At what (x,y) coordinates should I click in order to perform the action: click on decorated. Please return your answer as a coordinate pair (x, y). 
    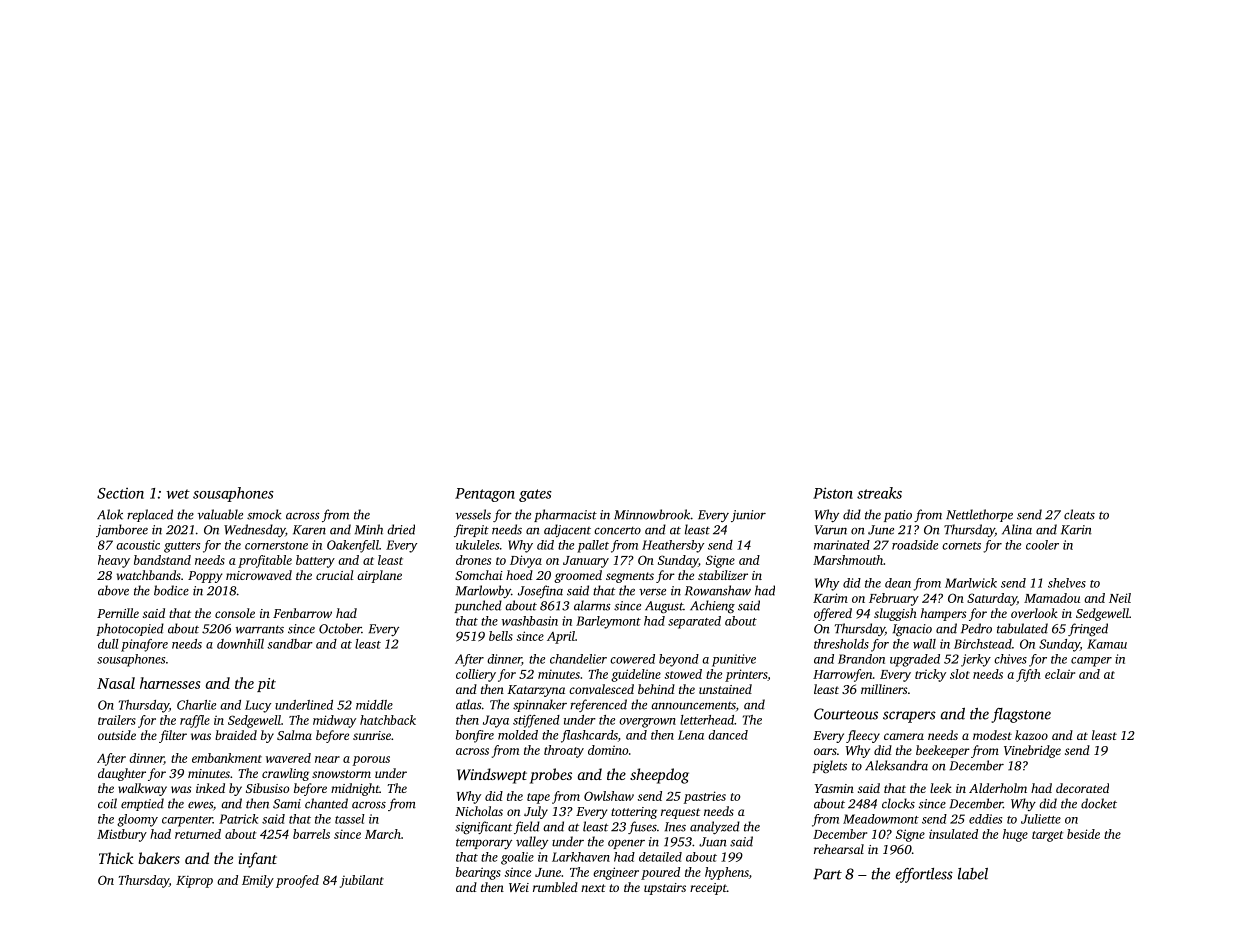
    Looking at the image, I should click on (1082, 788).
